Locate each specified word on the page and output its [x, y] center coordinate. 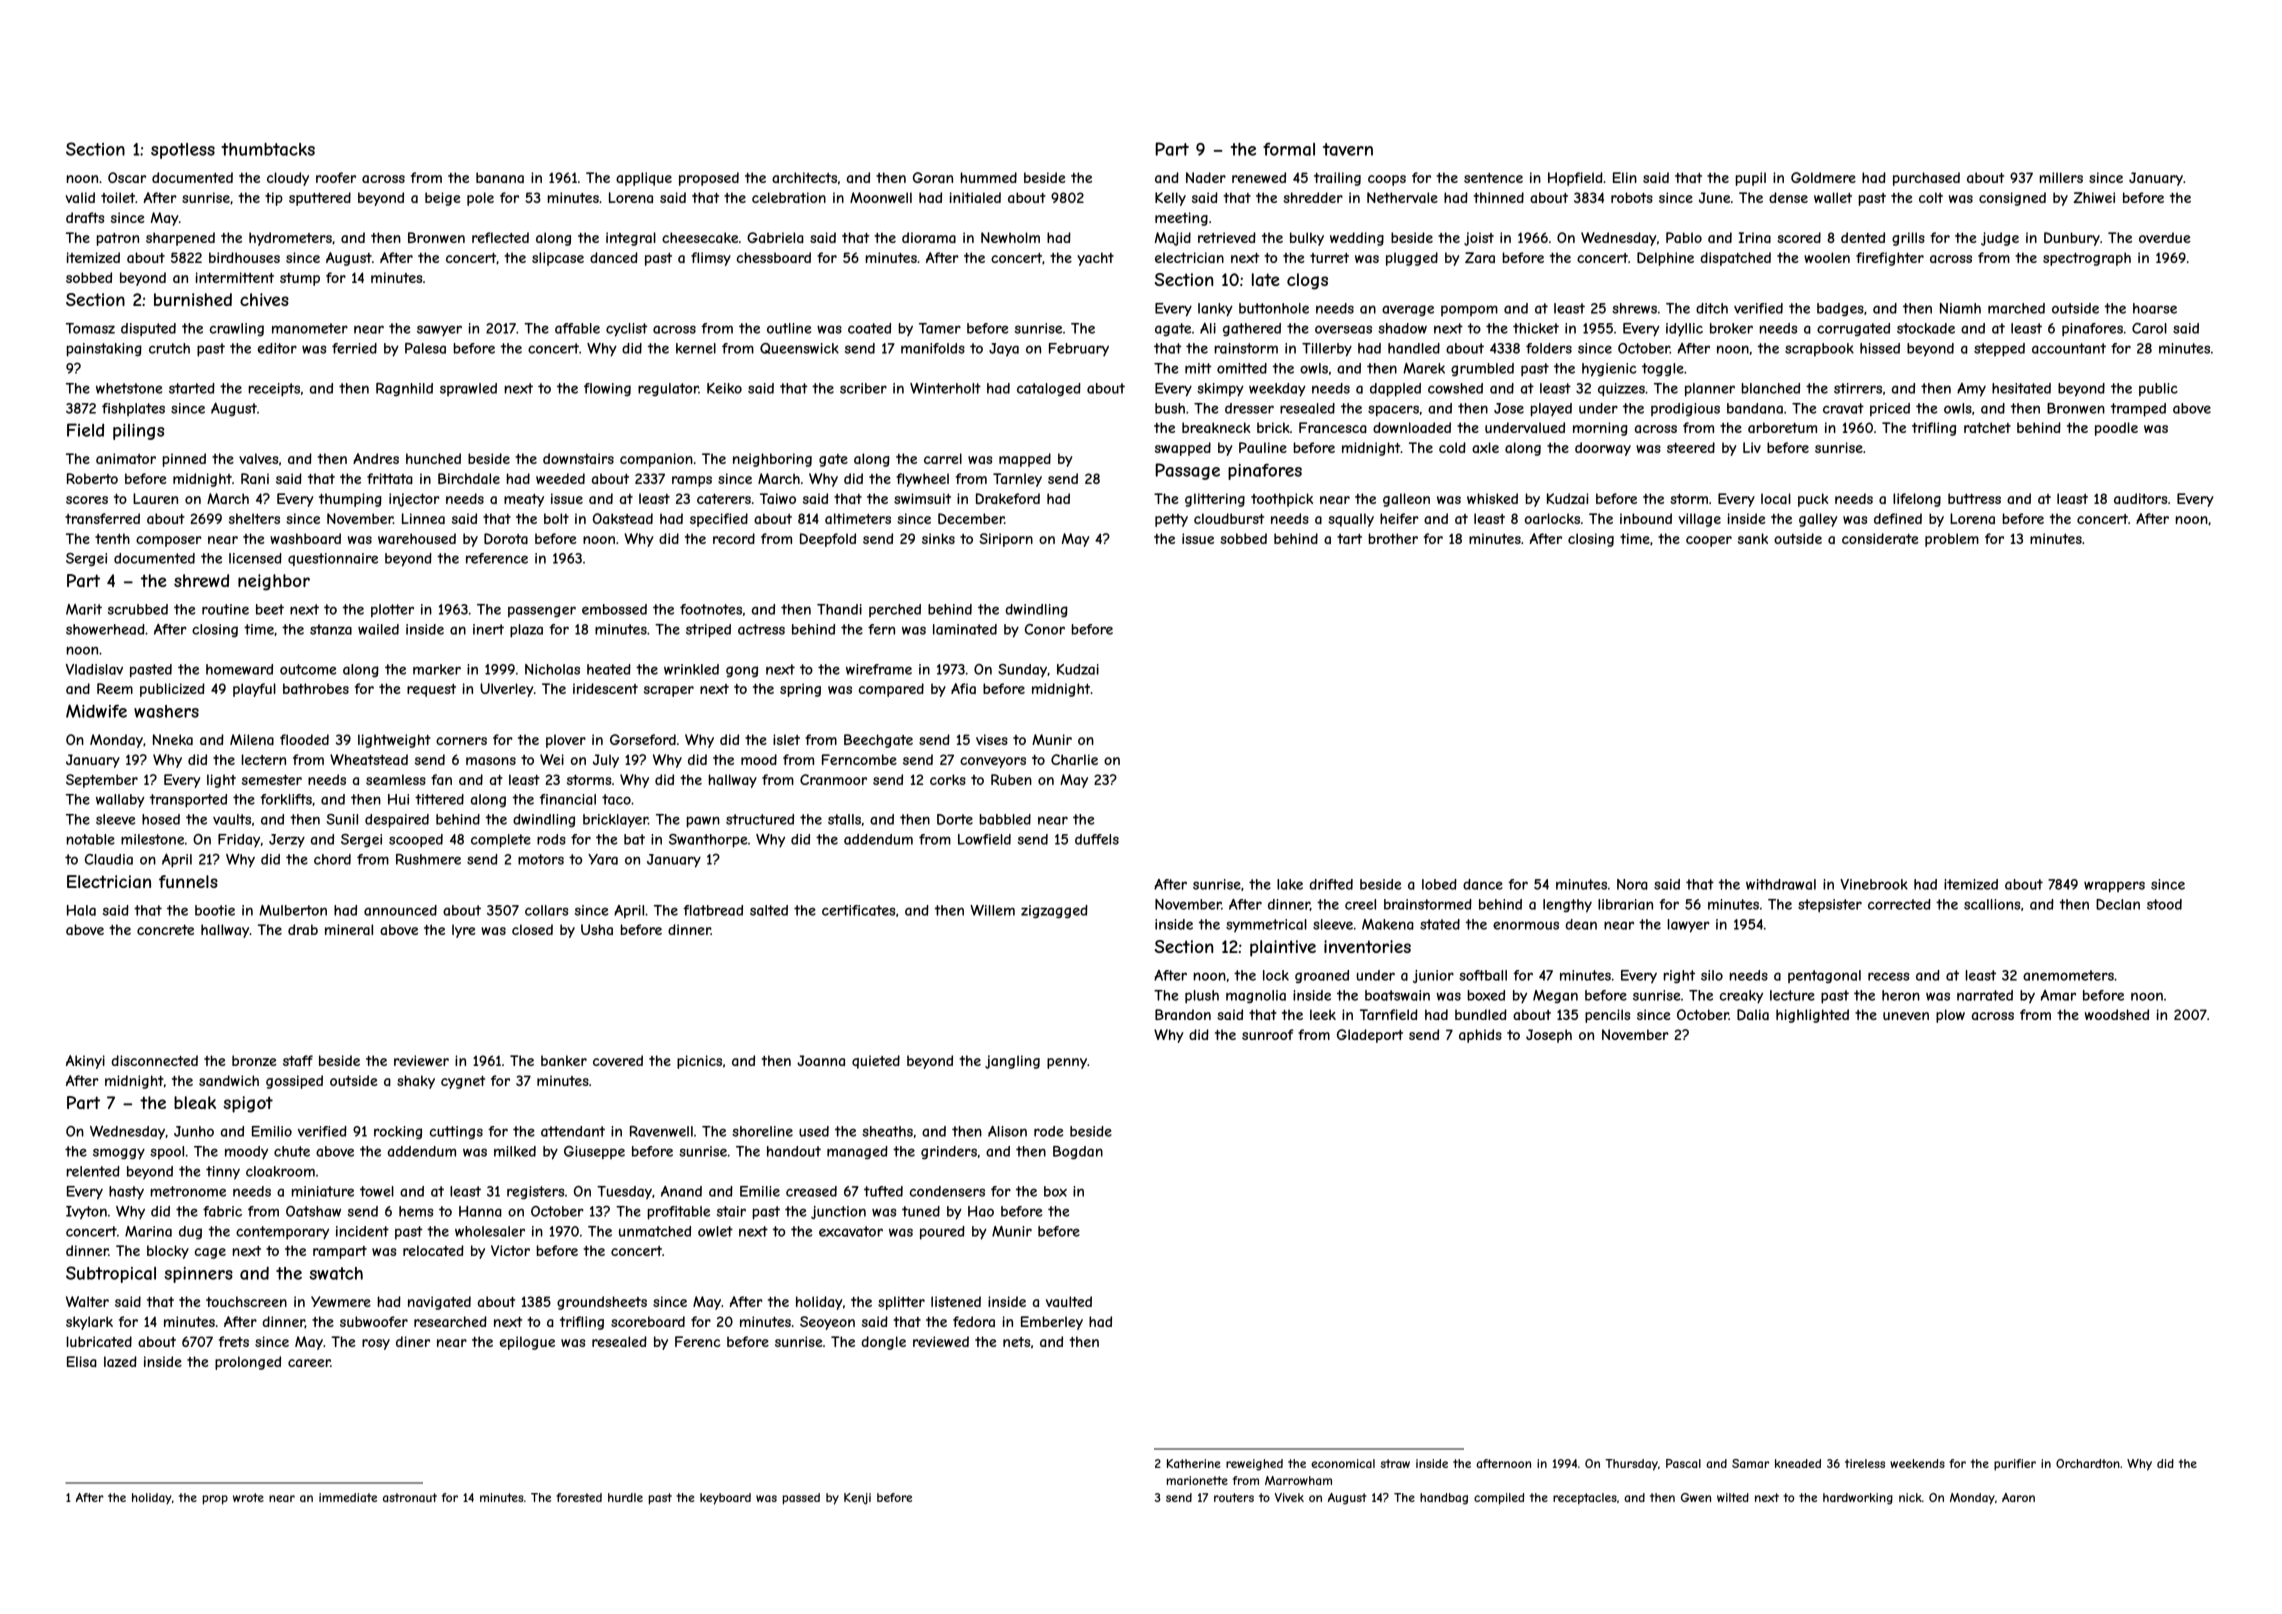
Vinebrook [1874, 884]
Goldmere [1823, 177]
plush [1202, 997]
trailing [1337, 179]
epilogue [527, 1343]
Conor [1045, 629]
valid [80, 197]
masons [491, 761]
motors [541, 859]
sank [1753, 538]
